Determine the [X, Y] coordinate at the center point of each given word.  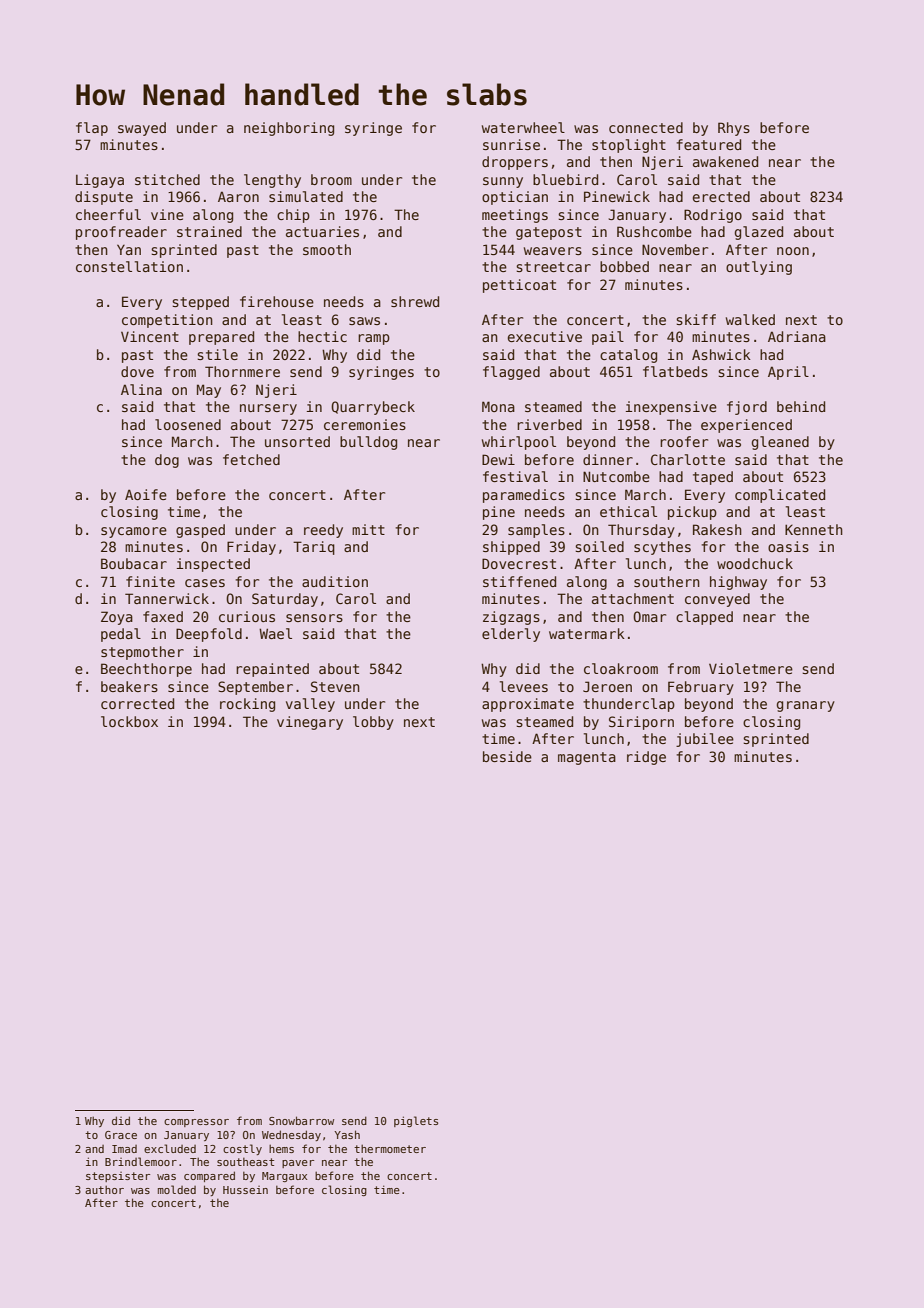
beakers [129, 686]
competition [167, 321]
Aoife [146, 494]
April [788, 373]
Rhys [734, 129]
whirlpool [519, 443]
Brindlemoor [141, 1161]
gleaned [780, 443]
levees [524, 686]
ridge [646, 758]
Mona [498, 406]
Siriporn [641, 723]
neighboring [289, 129]
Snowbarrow [301, 1120]
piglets [416, 1121]
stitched [167, 179]
